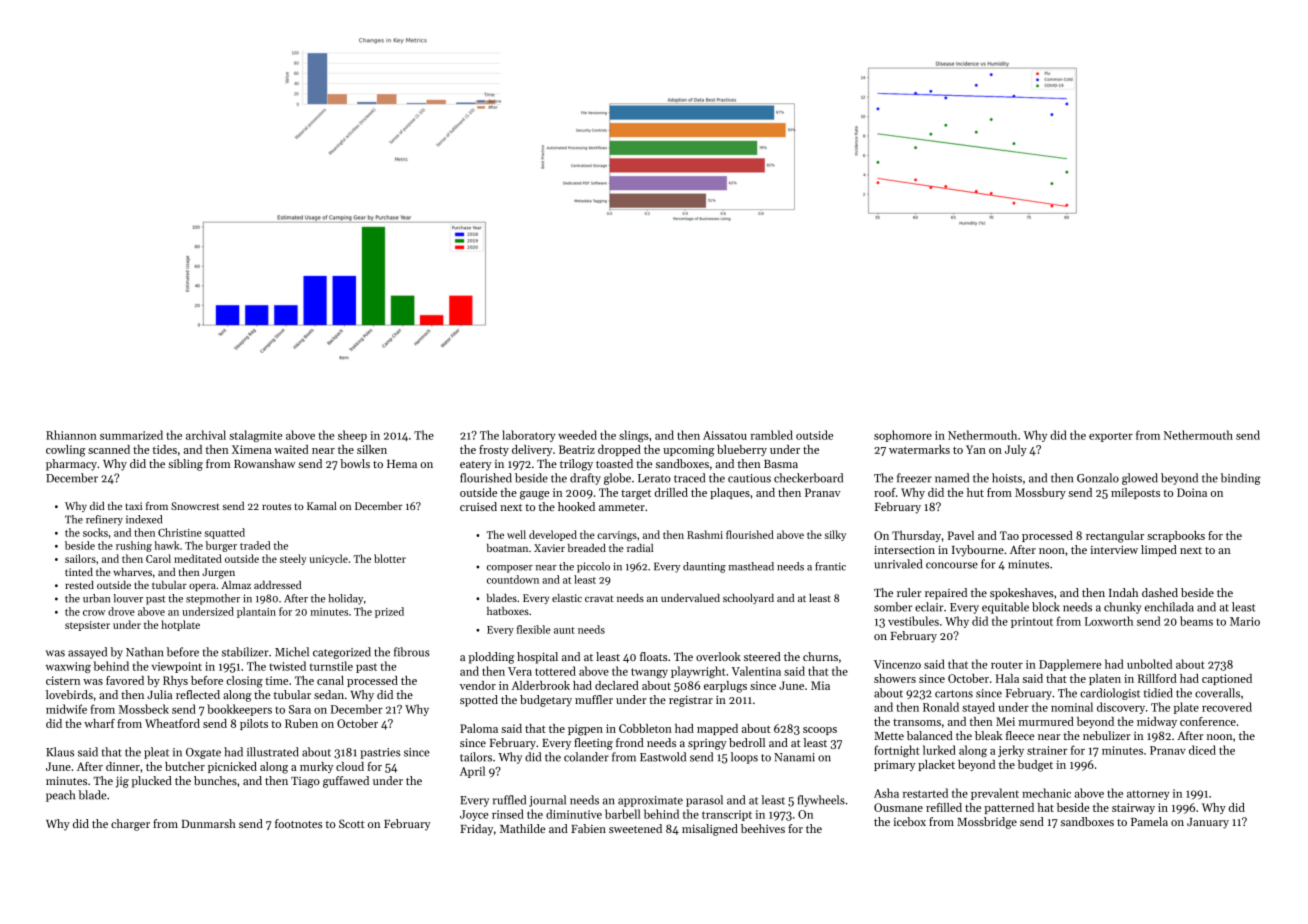 This screenshot has width=1308, height=924. Describe the element at coordinates (71, 435) in the screenshot. I see `Rhiannon` at that location.
